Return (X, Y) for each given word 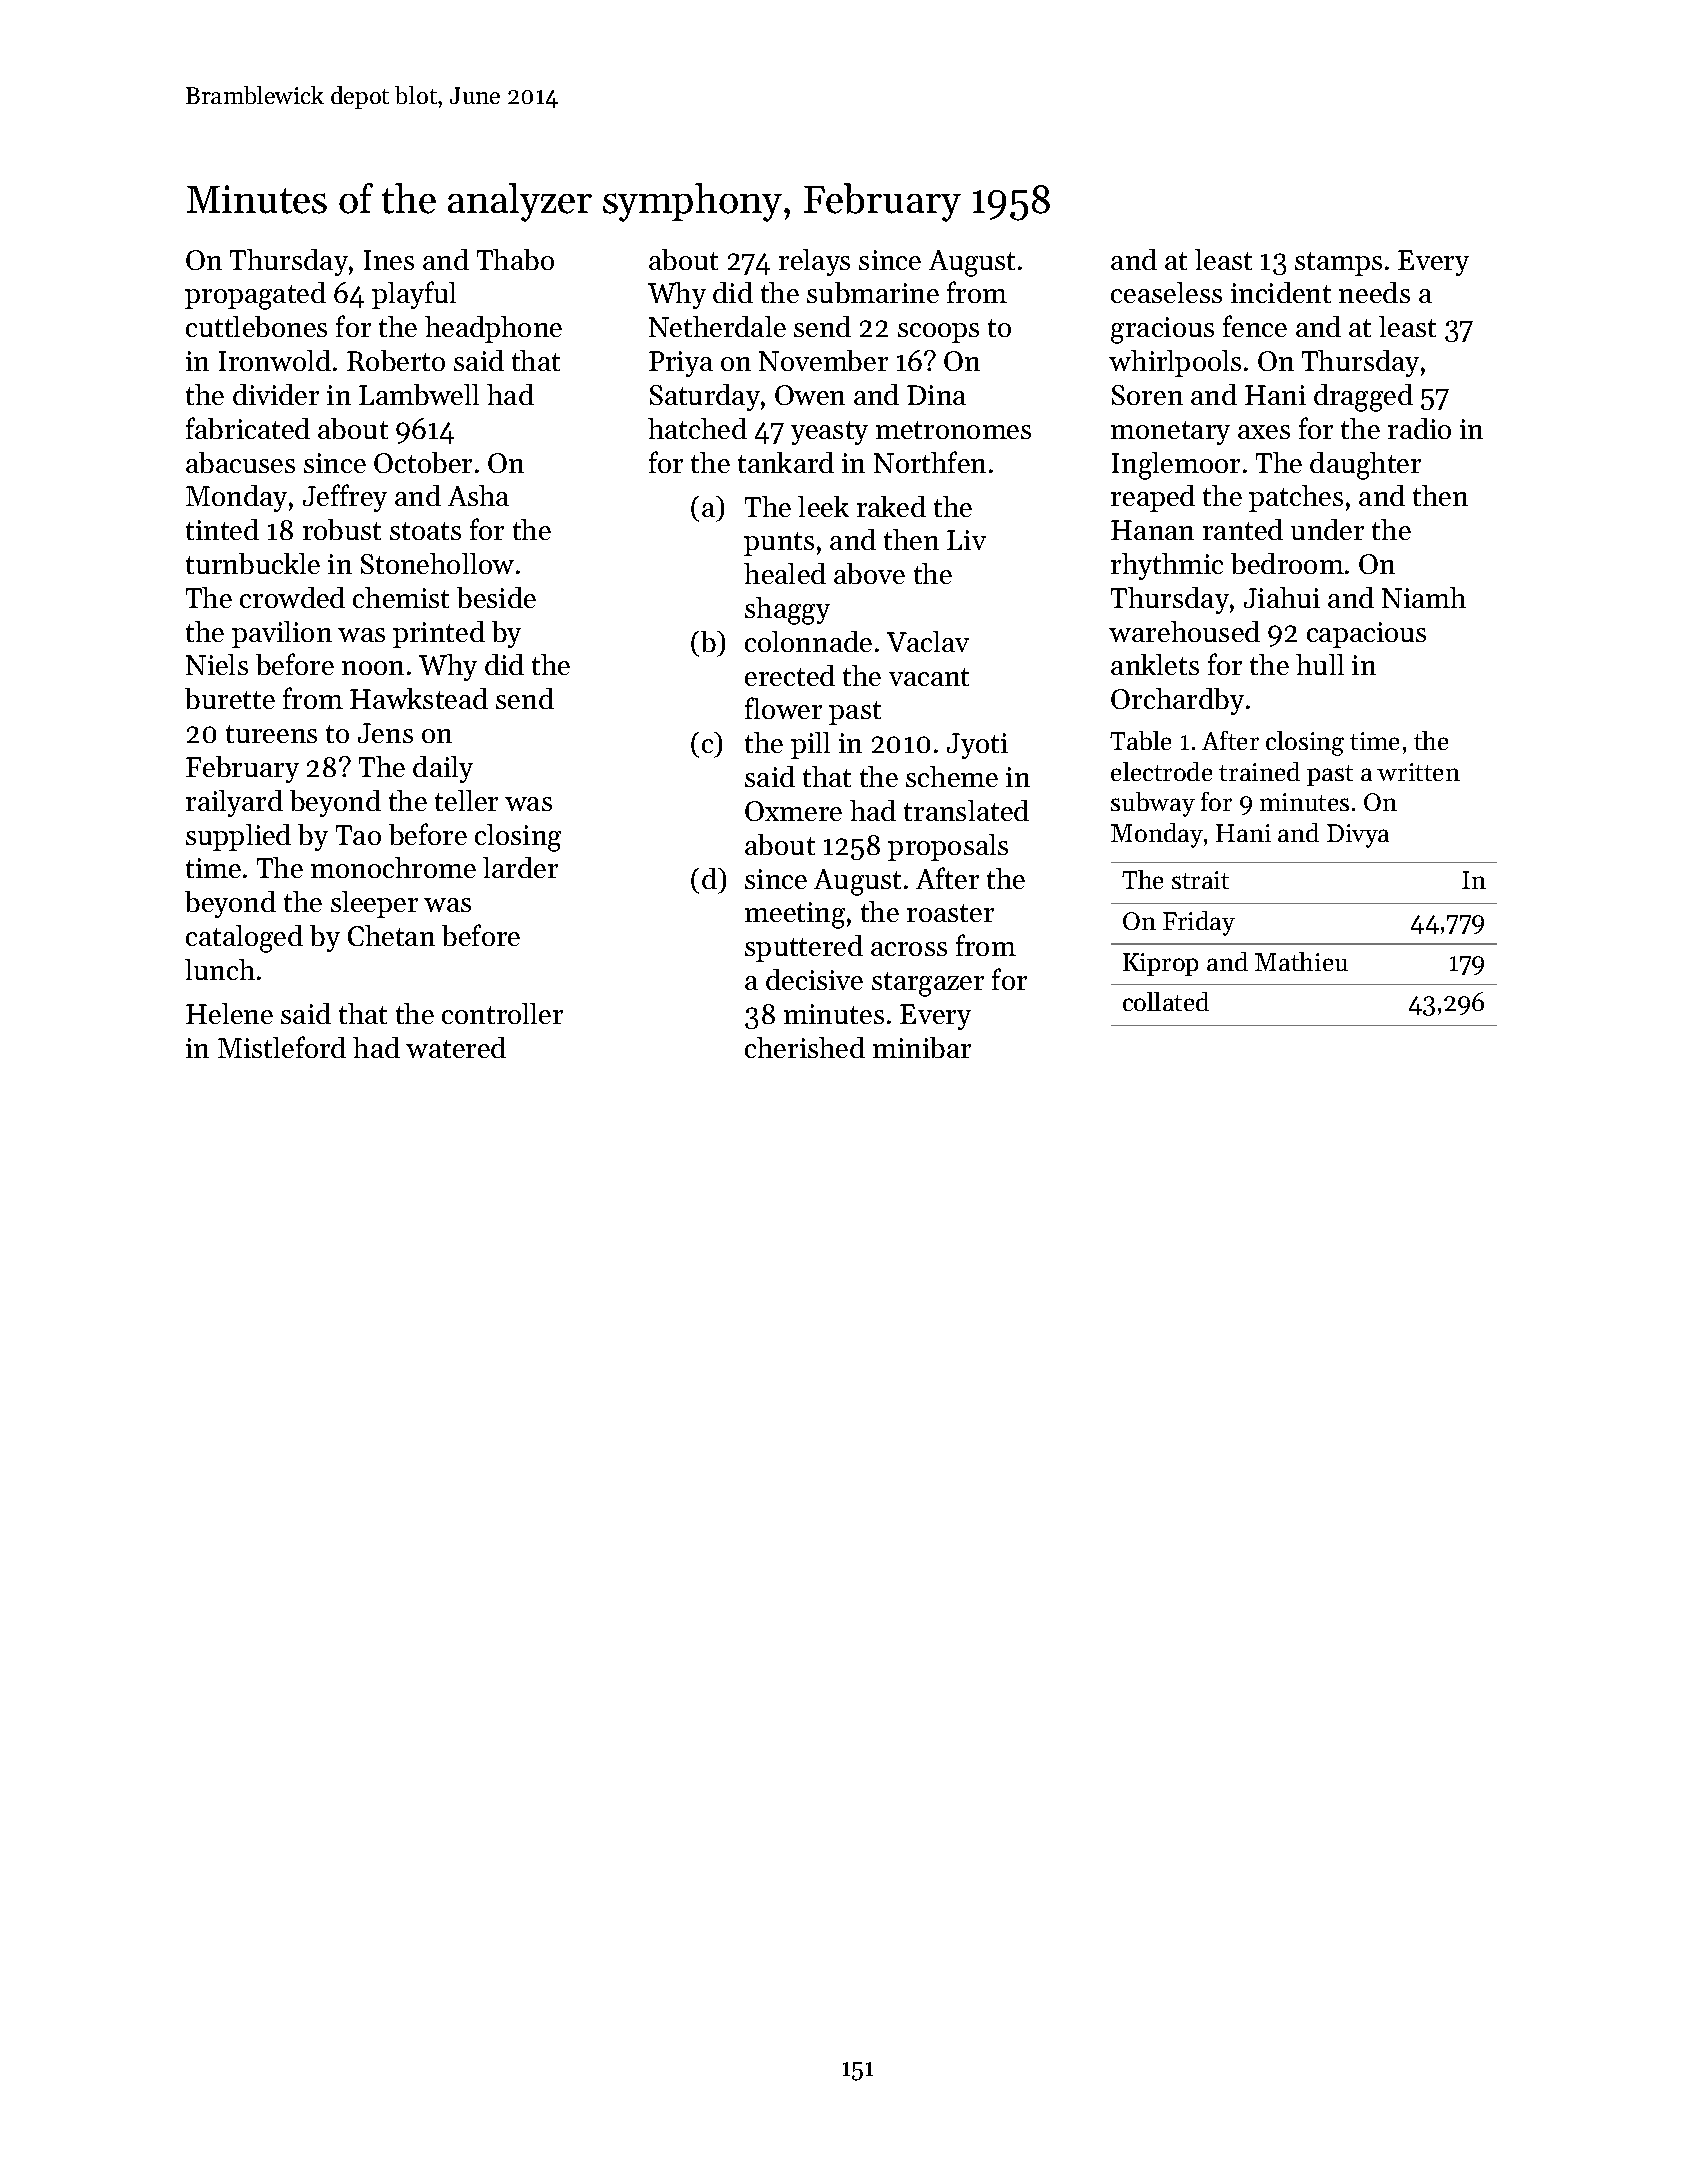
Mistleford (282, 1047)
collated (1166, 1001)
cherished (805, 1047)
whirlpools (1175, 363)
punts (779, 544)
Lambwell (419, 394)
